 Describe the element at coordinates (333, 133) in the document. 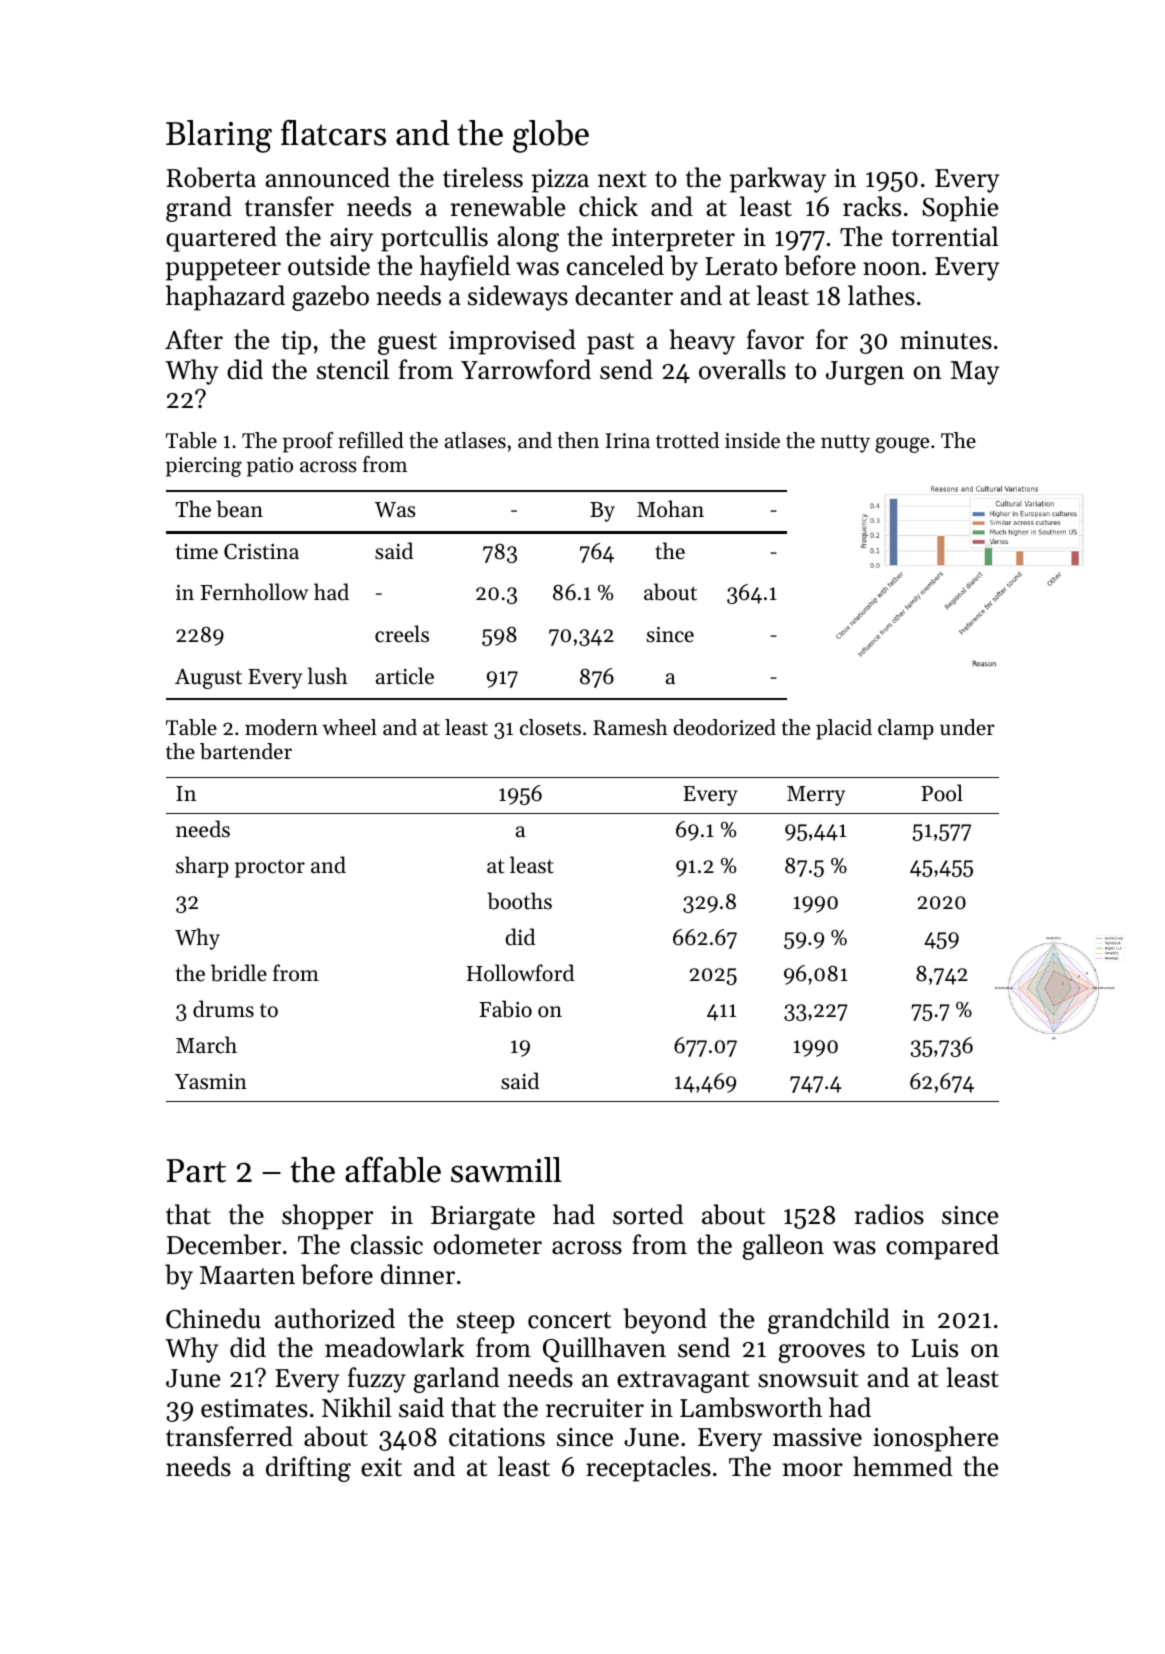

I see `flatcars` at that location.
